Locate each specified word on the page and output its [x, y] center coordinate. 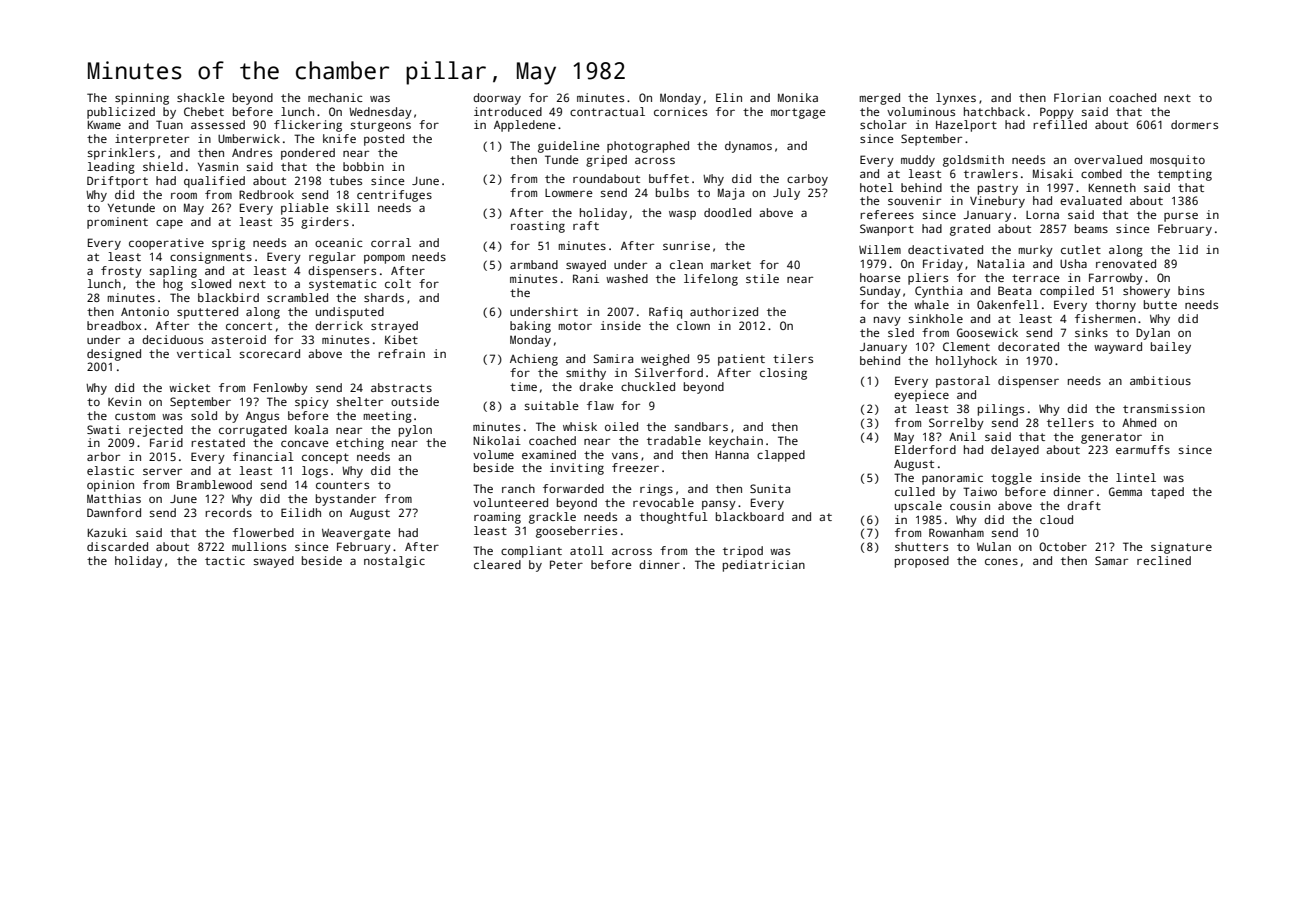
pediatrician [764, 566]
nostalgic [394, 562]
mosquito [1177, 161]
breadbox [114, 325]
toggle [1011, 479]
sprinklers [121, 154]
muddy [918, 161]
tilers [793, 358]
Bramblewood [214, 484]
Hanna [732, 455]
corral [391, 242]
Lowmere [569, 193]
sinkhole [935, 318]
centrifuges [394, 196]
